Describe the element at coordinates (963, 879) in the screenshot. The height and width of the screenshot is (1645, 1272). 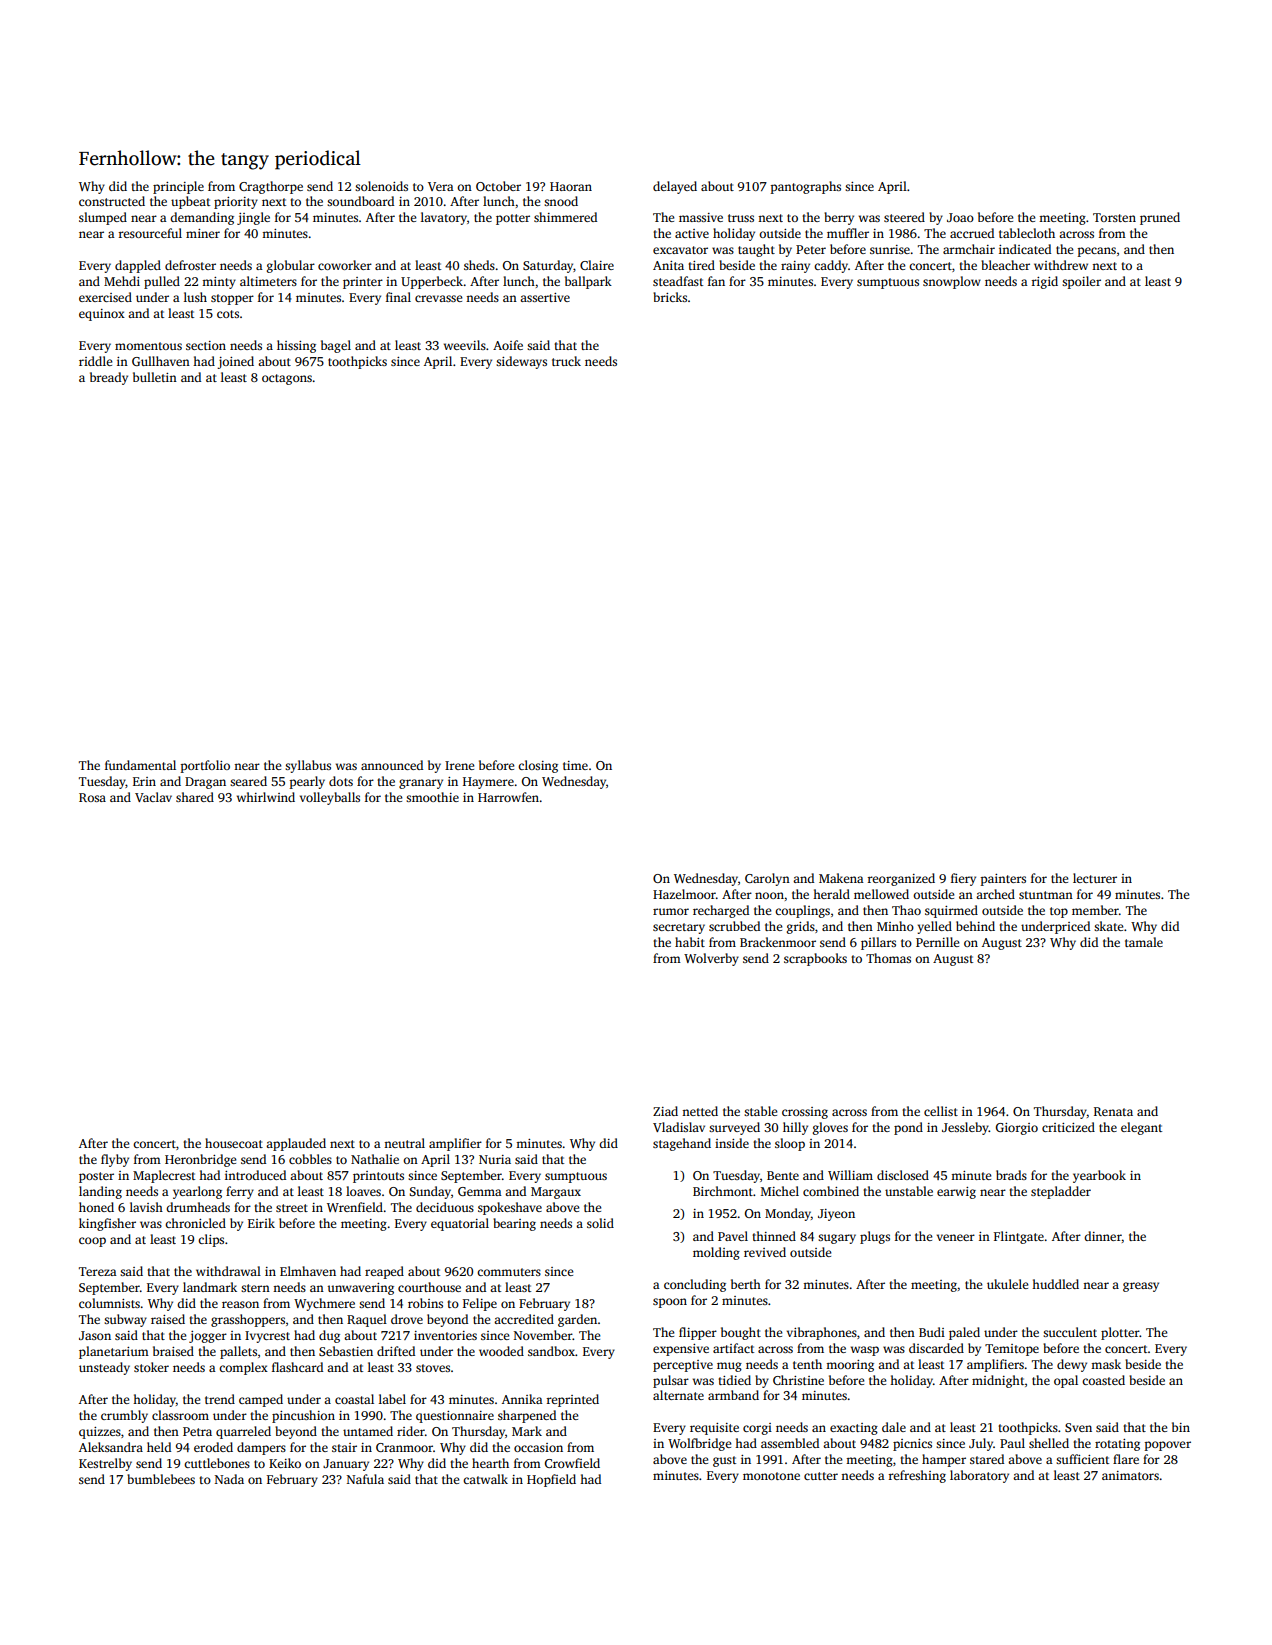
I see `fiery` at that location.
